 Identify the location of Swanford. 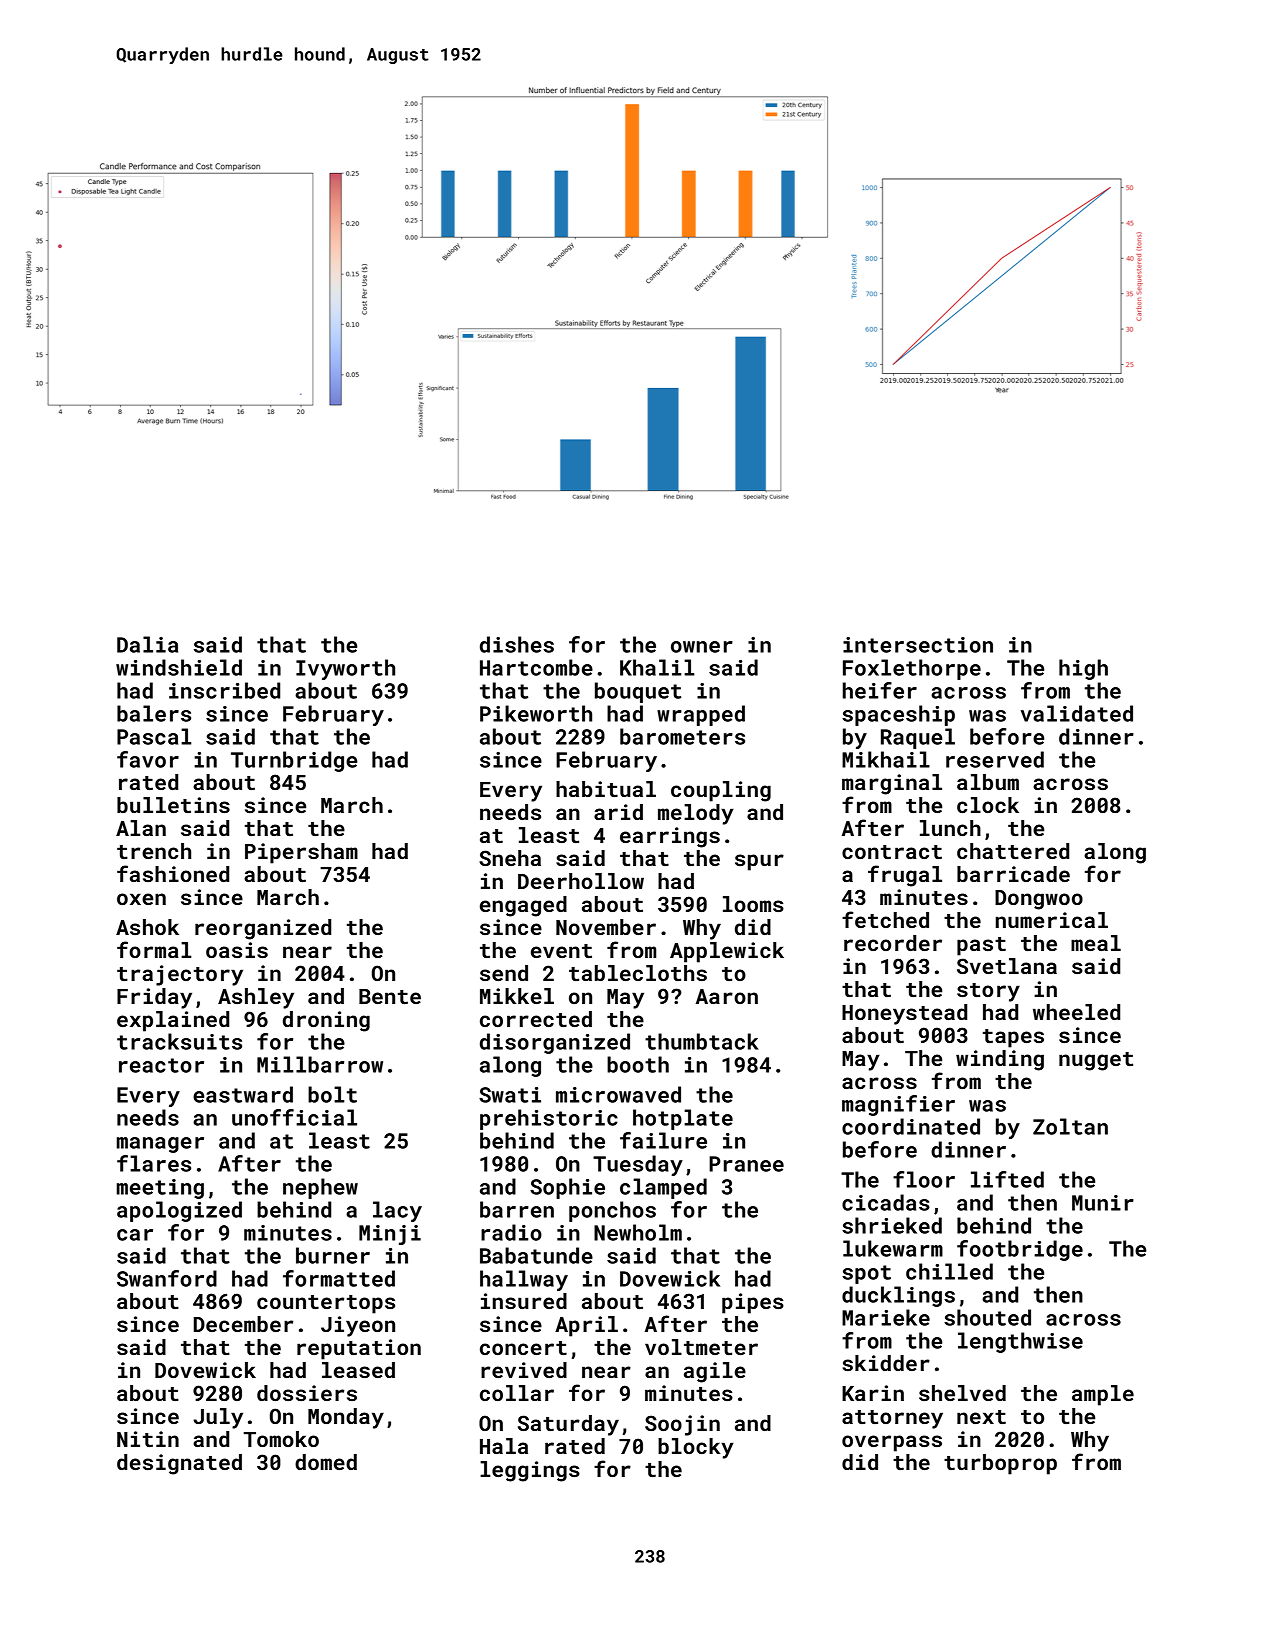
(167, 1278).
